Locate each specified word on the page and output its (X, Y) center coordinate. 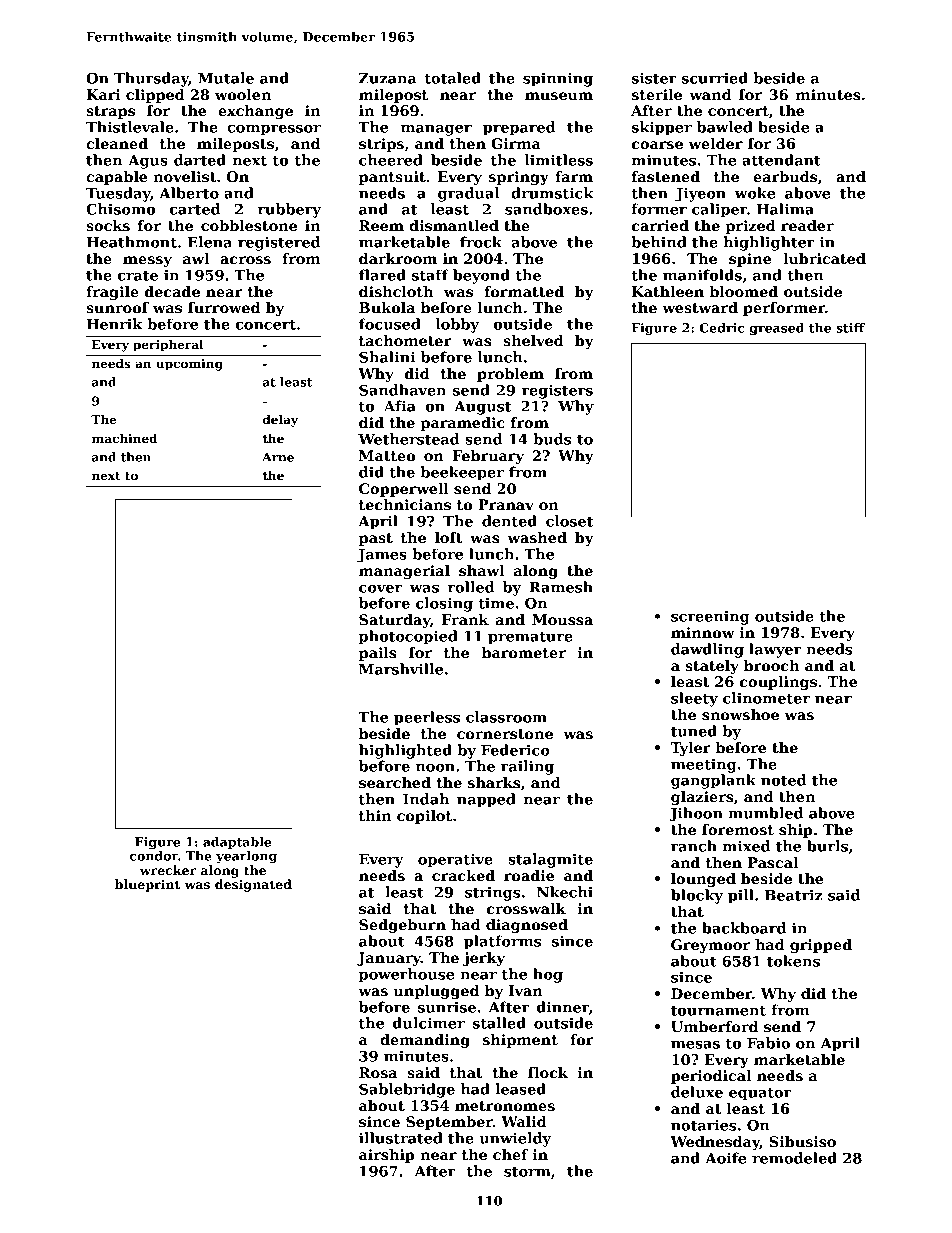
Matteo (387, 455)
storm (527, 1172)
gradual (468, 194)
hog (548, 975)
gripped (821, 946)
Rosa (378, 1072)
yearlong (246, 857)
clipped (155, 96)
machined (125, 438)
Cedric (722, 328)
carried (660, 225)
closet (569, 521)
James (382, 556)
